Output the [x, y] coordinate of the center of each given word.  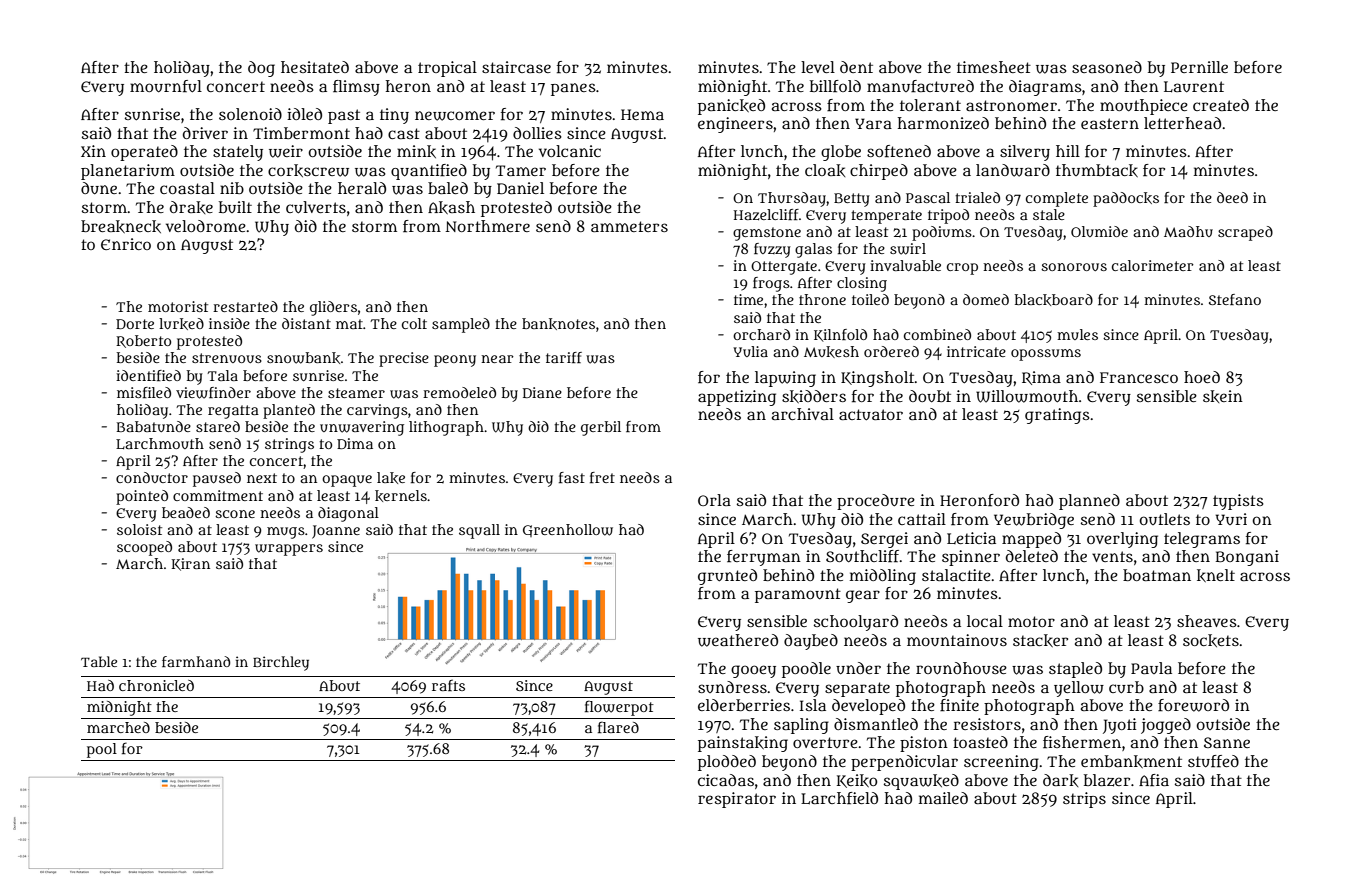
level [818, 67]
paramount [798, 595]
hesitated [315, 67]
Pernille [1199, 67]
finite [959, 705]
